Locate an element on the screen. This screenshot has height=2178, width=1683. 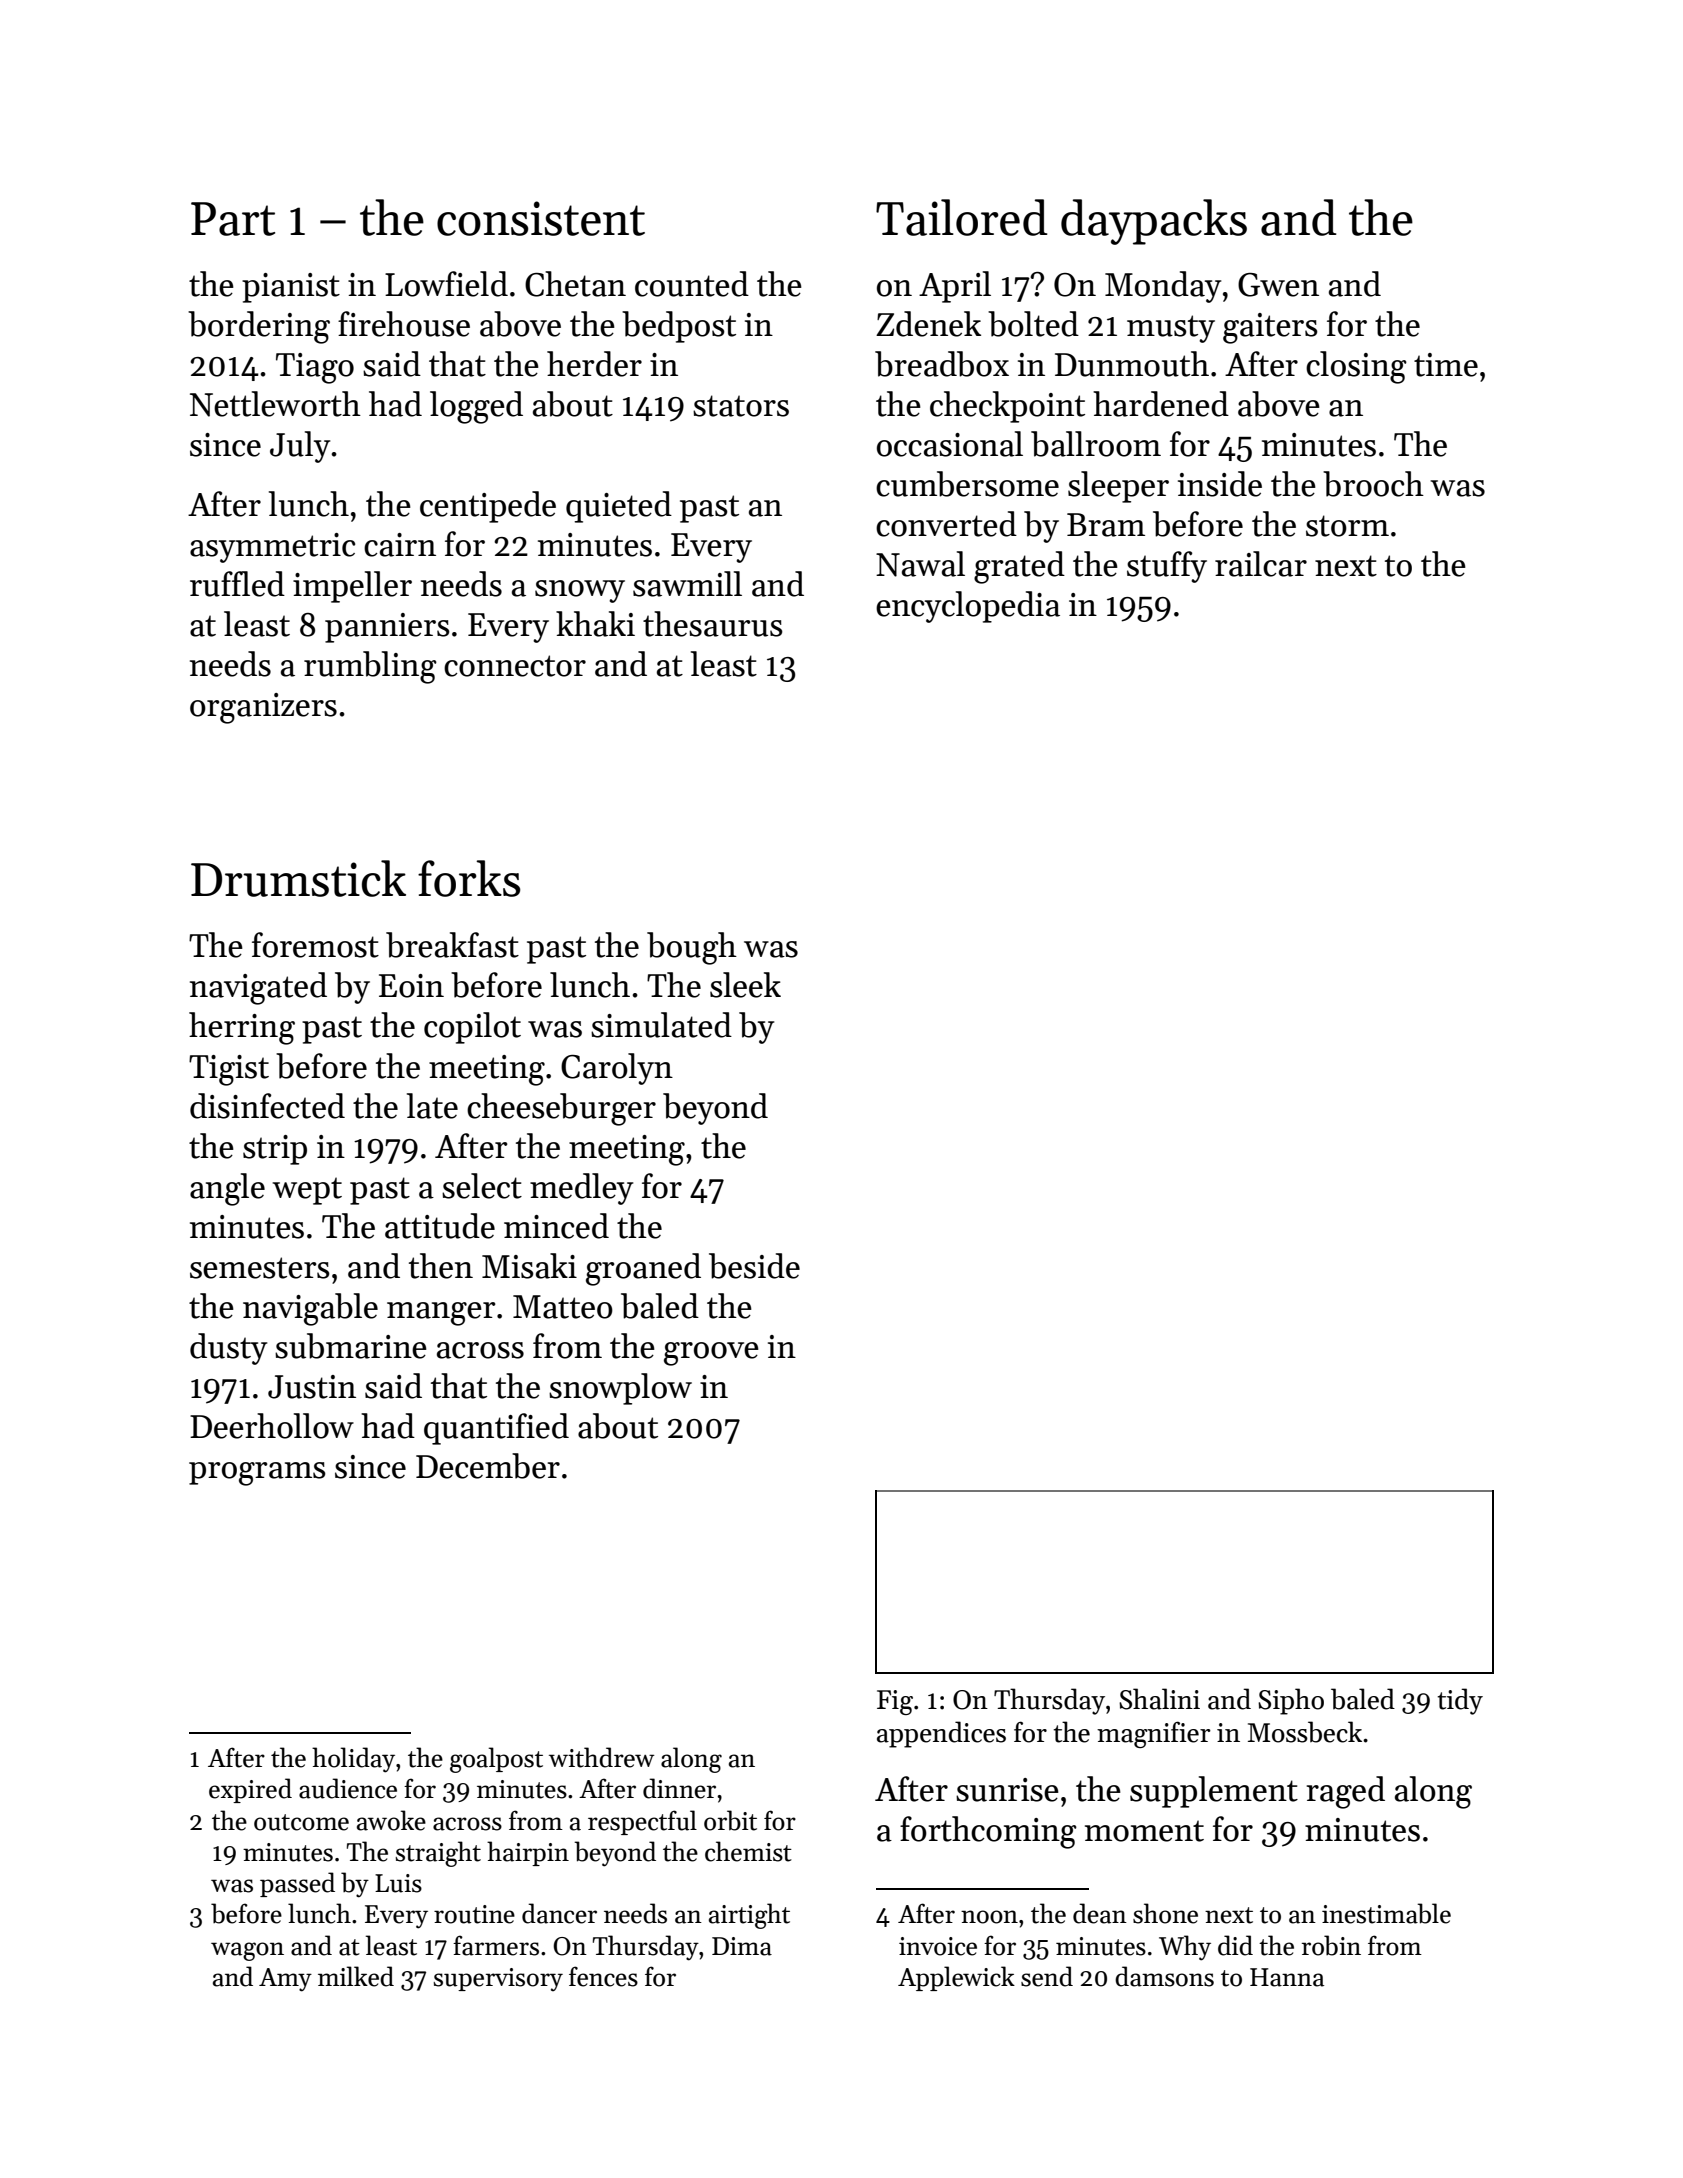
occasional is located at coordinates (950, 444).
